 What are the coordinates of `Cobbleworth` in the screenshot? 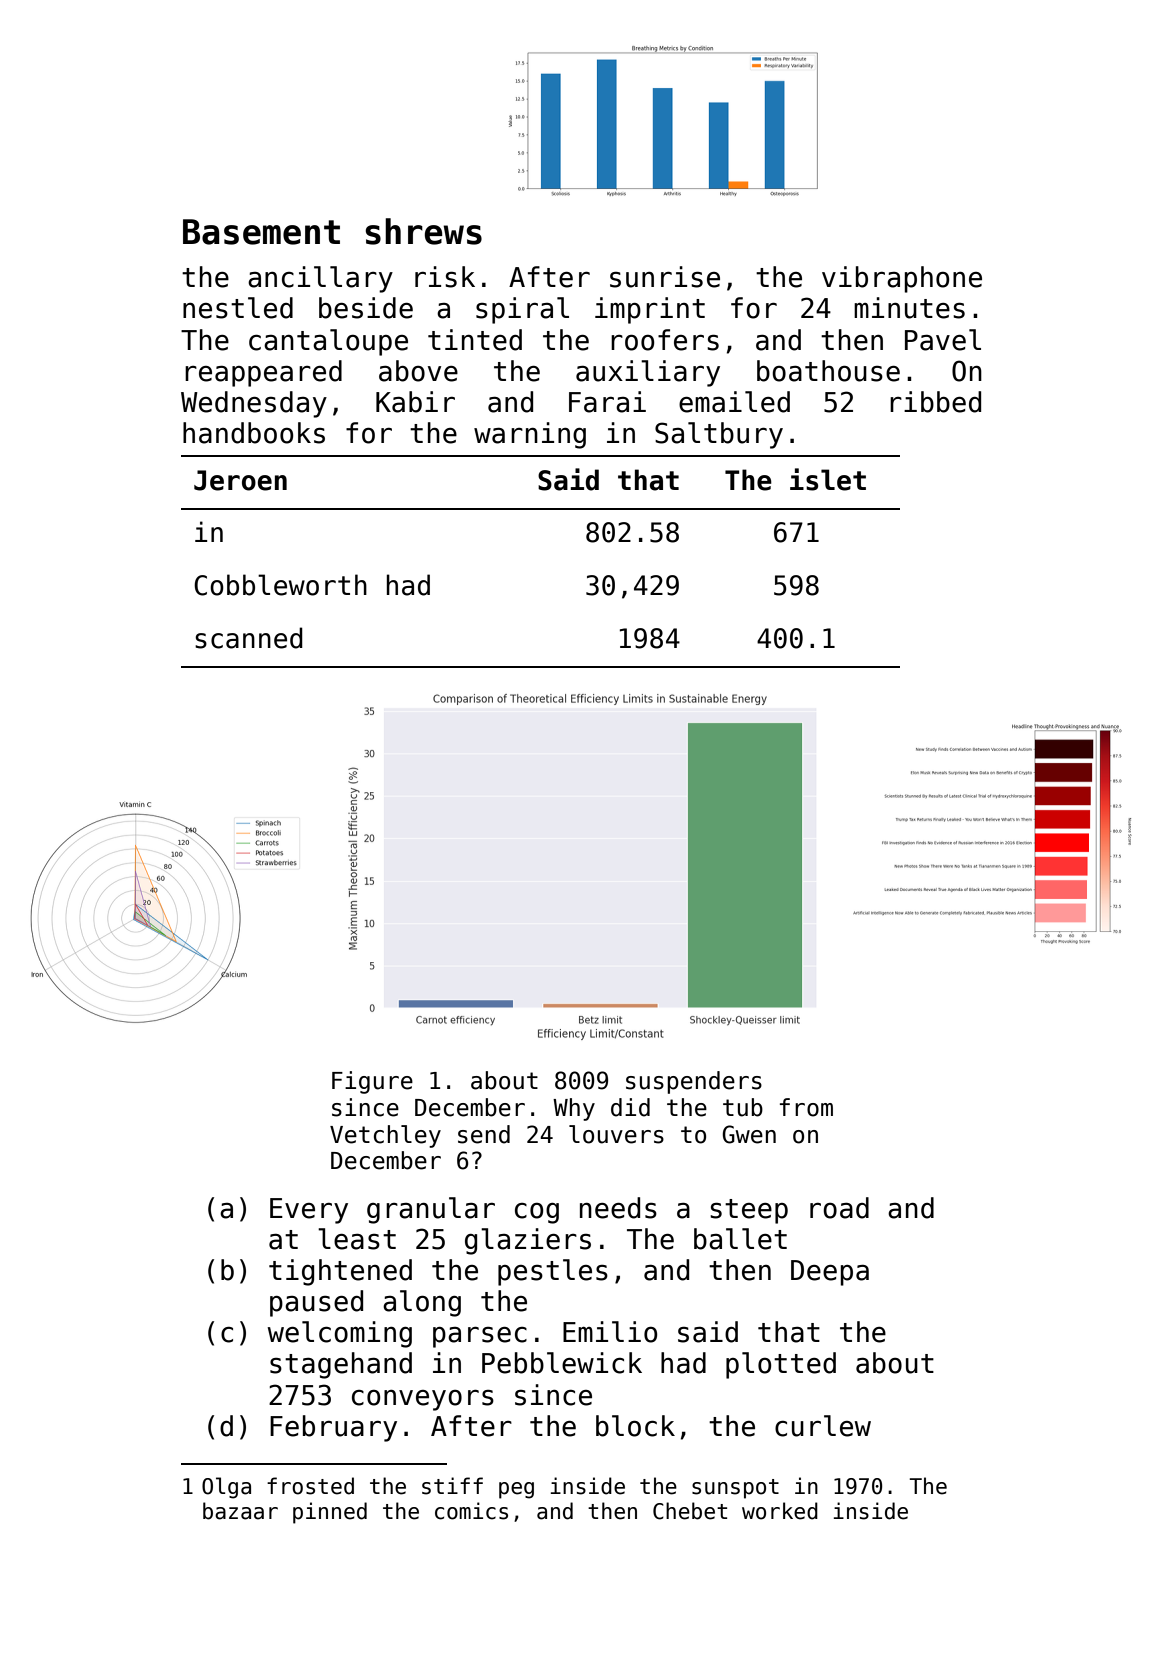 It's located at (280, 585).
